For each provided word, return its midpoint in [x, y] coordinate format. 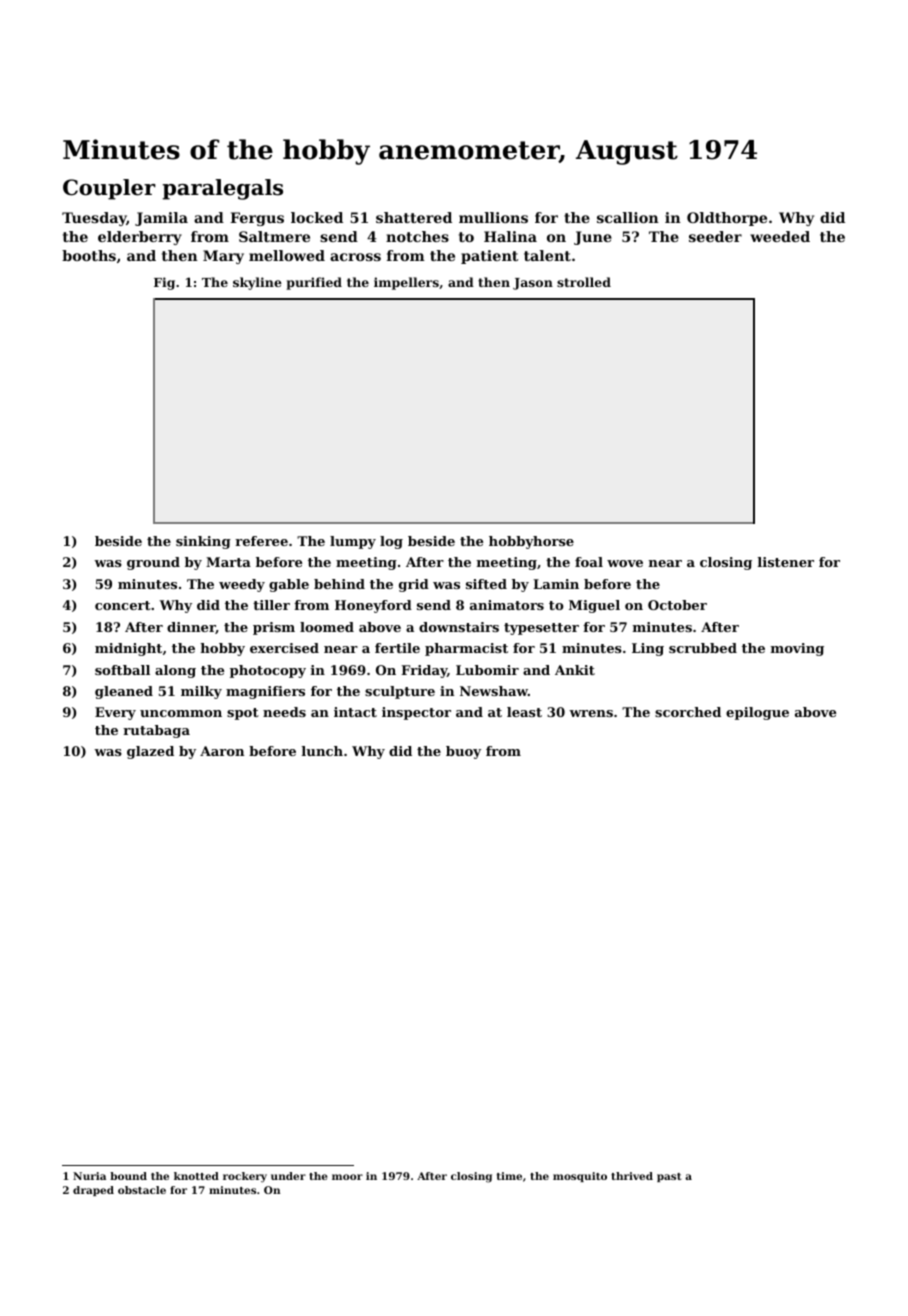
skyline [257, 283]
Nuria [89, 1176]
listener [786, 562]
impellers [406, 283]
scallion [628, 217]
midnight [128, 649]
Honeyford [373, 606]
